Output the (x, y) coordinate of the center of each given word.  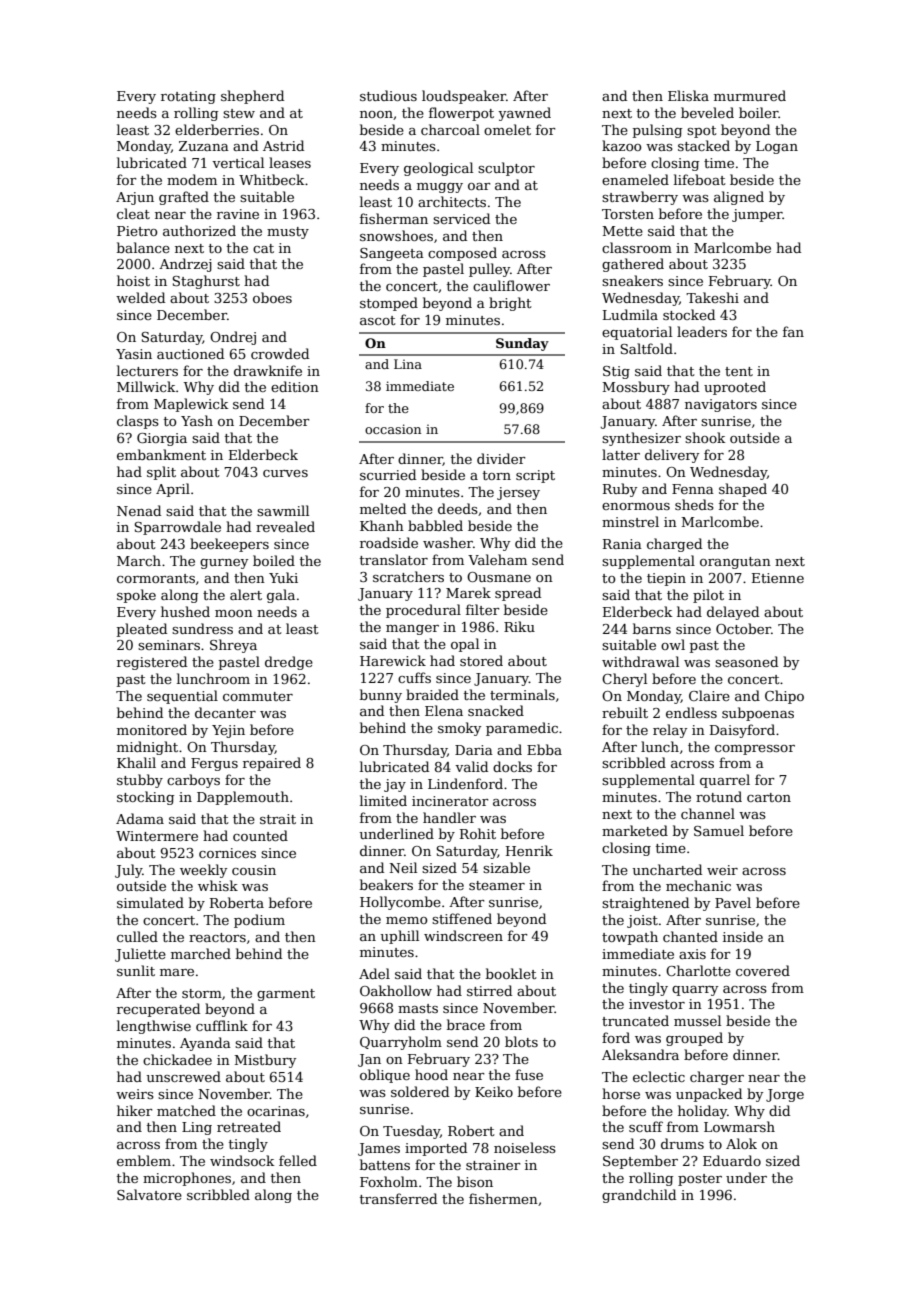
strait (278, 819)
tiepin (666, 579)
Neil (403, 867)
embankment (161, 454)
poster (700, 1180)
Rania (622, 544)
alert (246, 594)
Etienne (778, 578)
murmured (750, 95)
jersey (518, 493)
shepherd (252, 97)
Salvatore (149, 1194)
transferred (398, 1198)
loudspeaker (464, 97)
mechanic (698, 885)
